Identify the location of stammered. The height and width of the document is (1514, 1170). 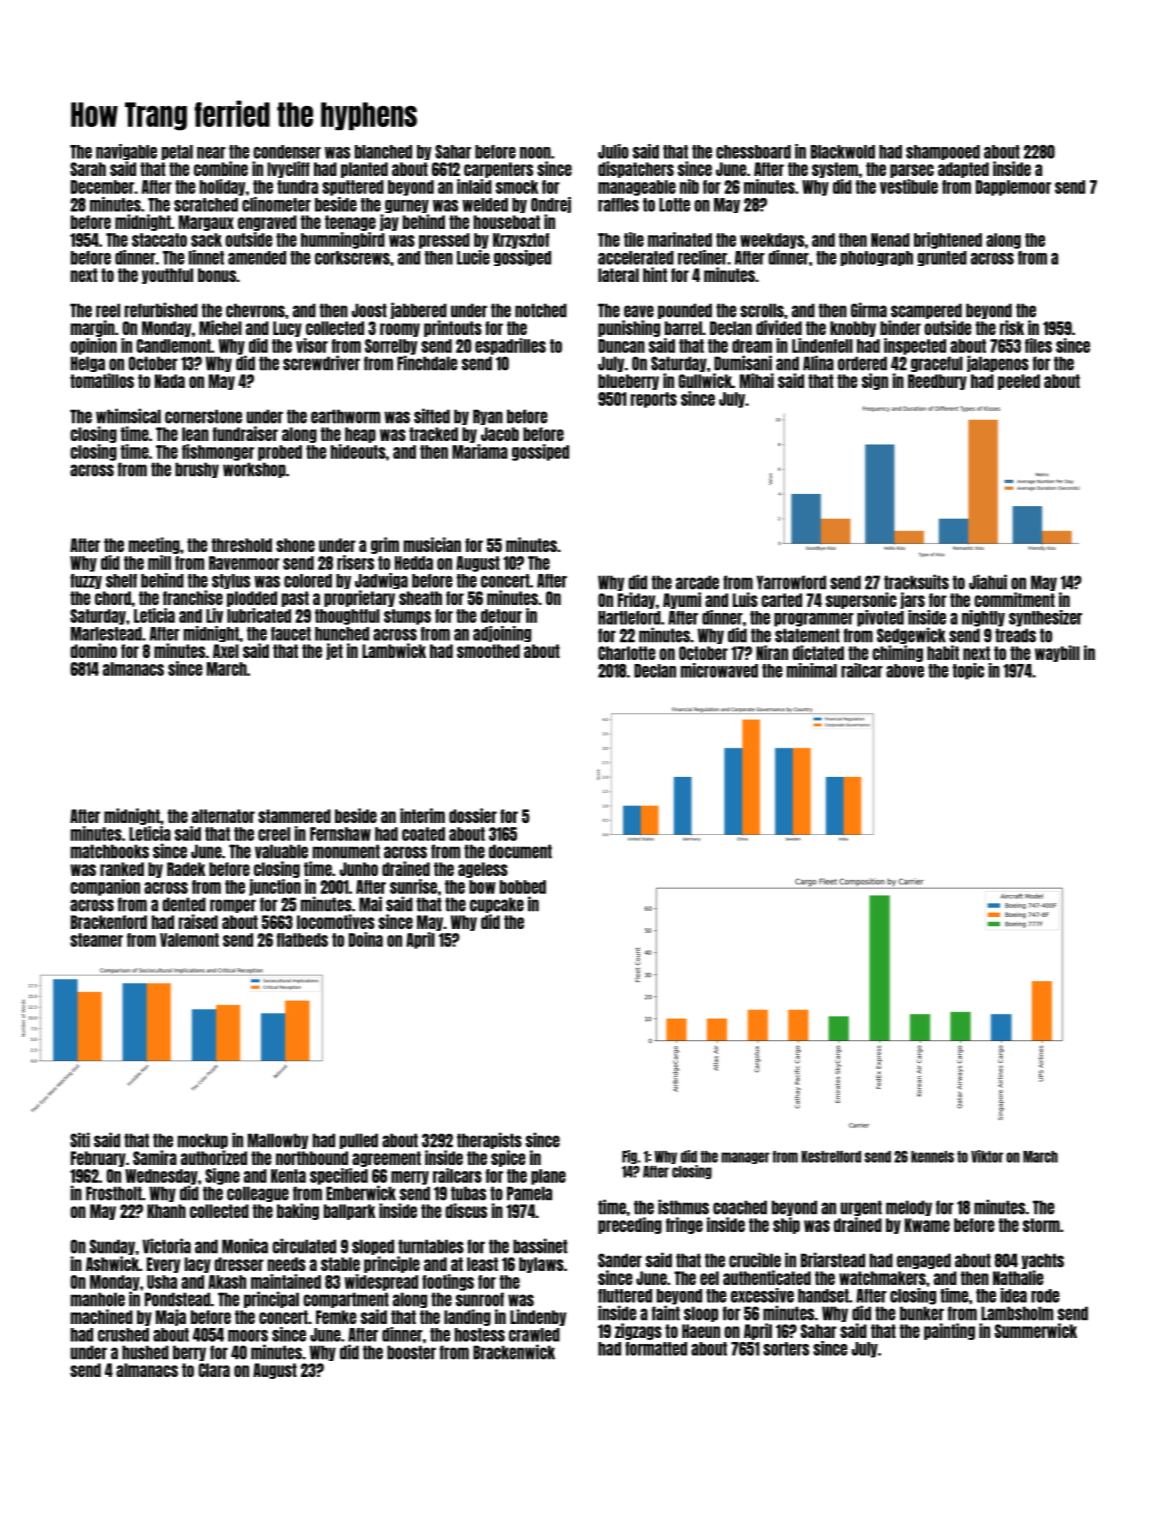
(294, 816).
